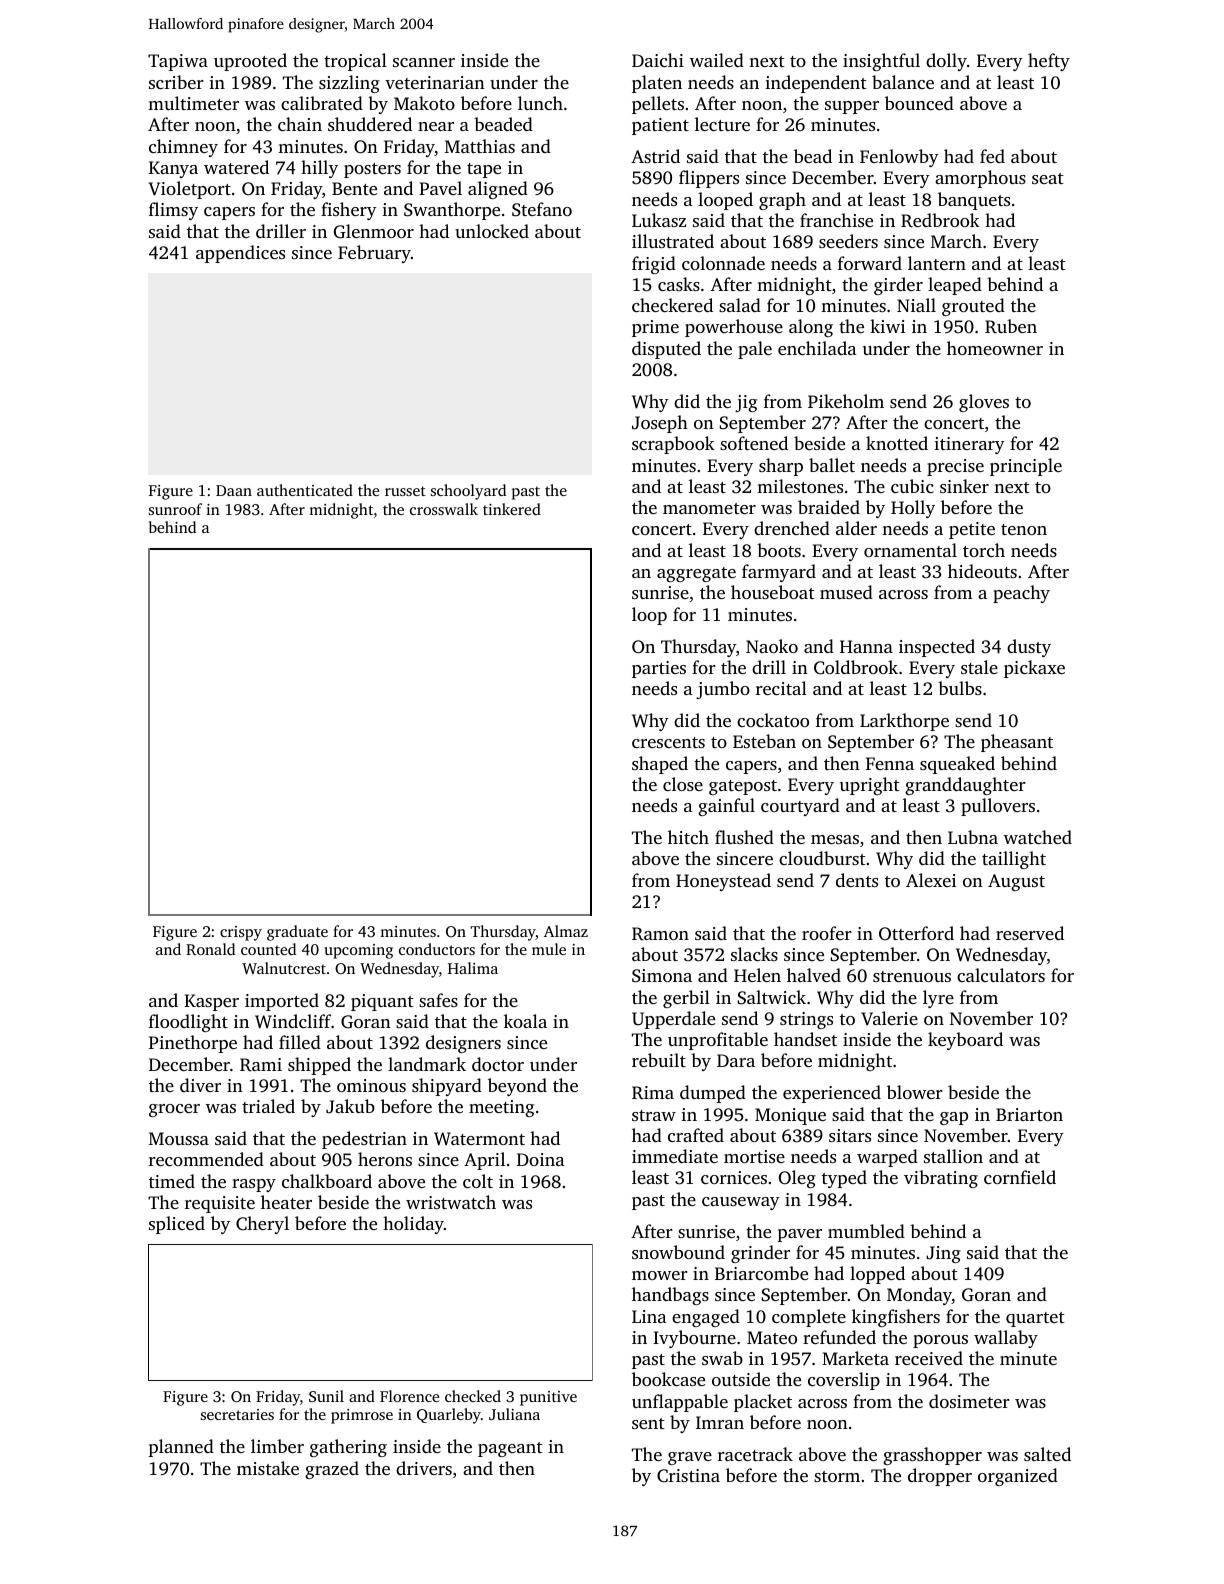  What do you see at coordinates (837, 1476) in the screenshot?
I see `storm` at bounding box center [837, 1476].
